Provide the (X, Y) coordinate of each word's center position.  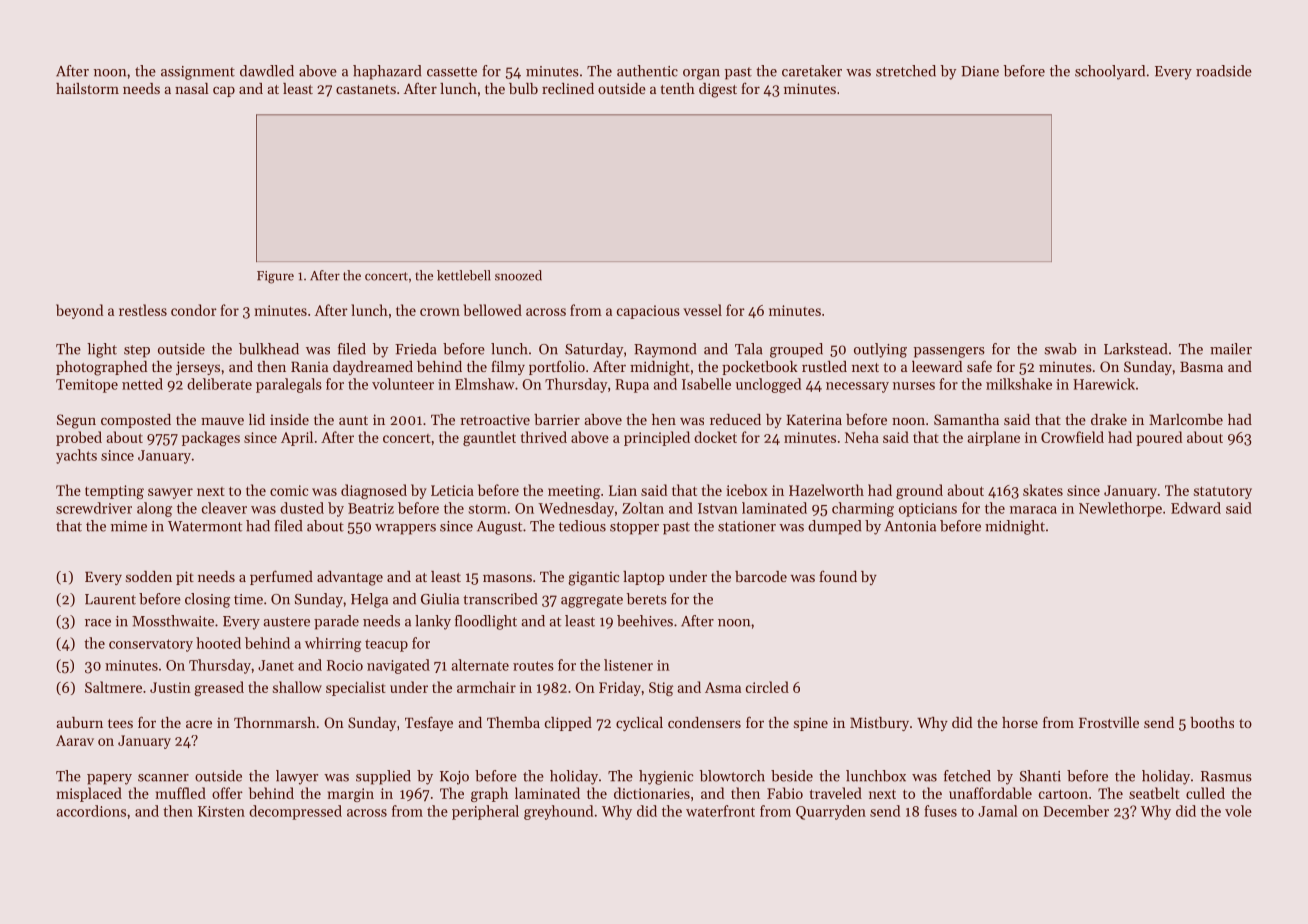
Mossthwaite (173, 621)
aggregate (592, 601)
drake (1109, 419)
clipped (568, 724)
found (838, 576)
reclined (568, 88)
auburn (80, 722)
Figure (275, 277)
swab (1061, 349)
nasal (192, 88)
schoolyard (1110, 72)
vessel (702, 310)
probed (79, 438)
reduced (735, 419)
